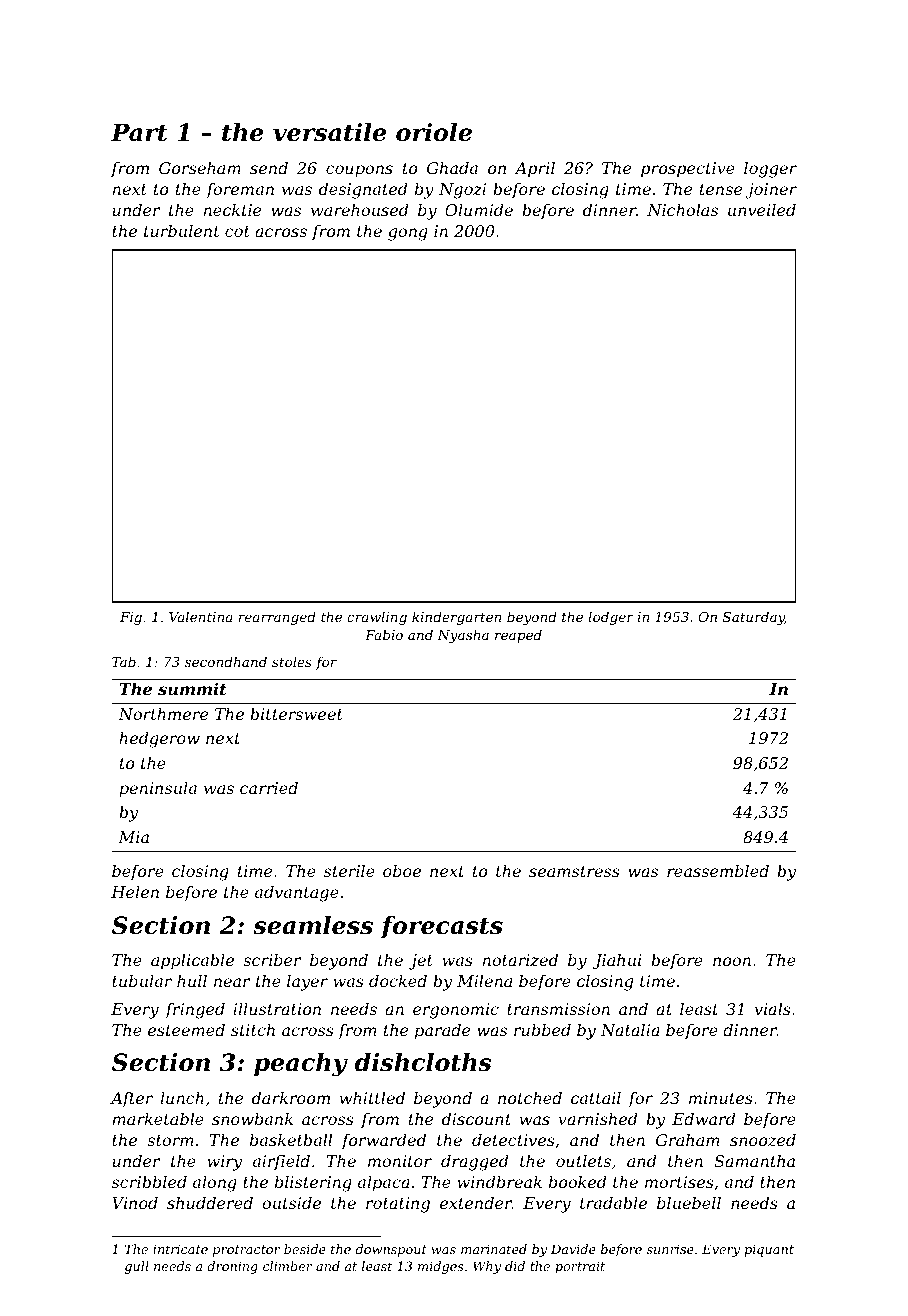 The image size is (908, 1316). Describe the element at coordinates (142, 981) in the document. I see `tubular` at that location.
